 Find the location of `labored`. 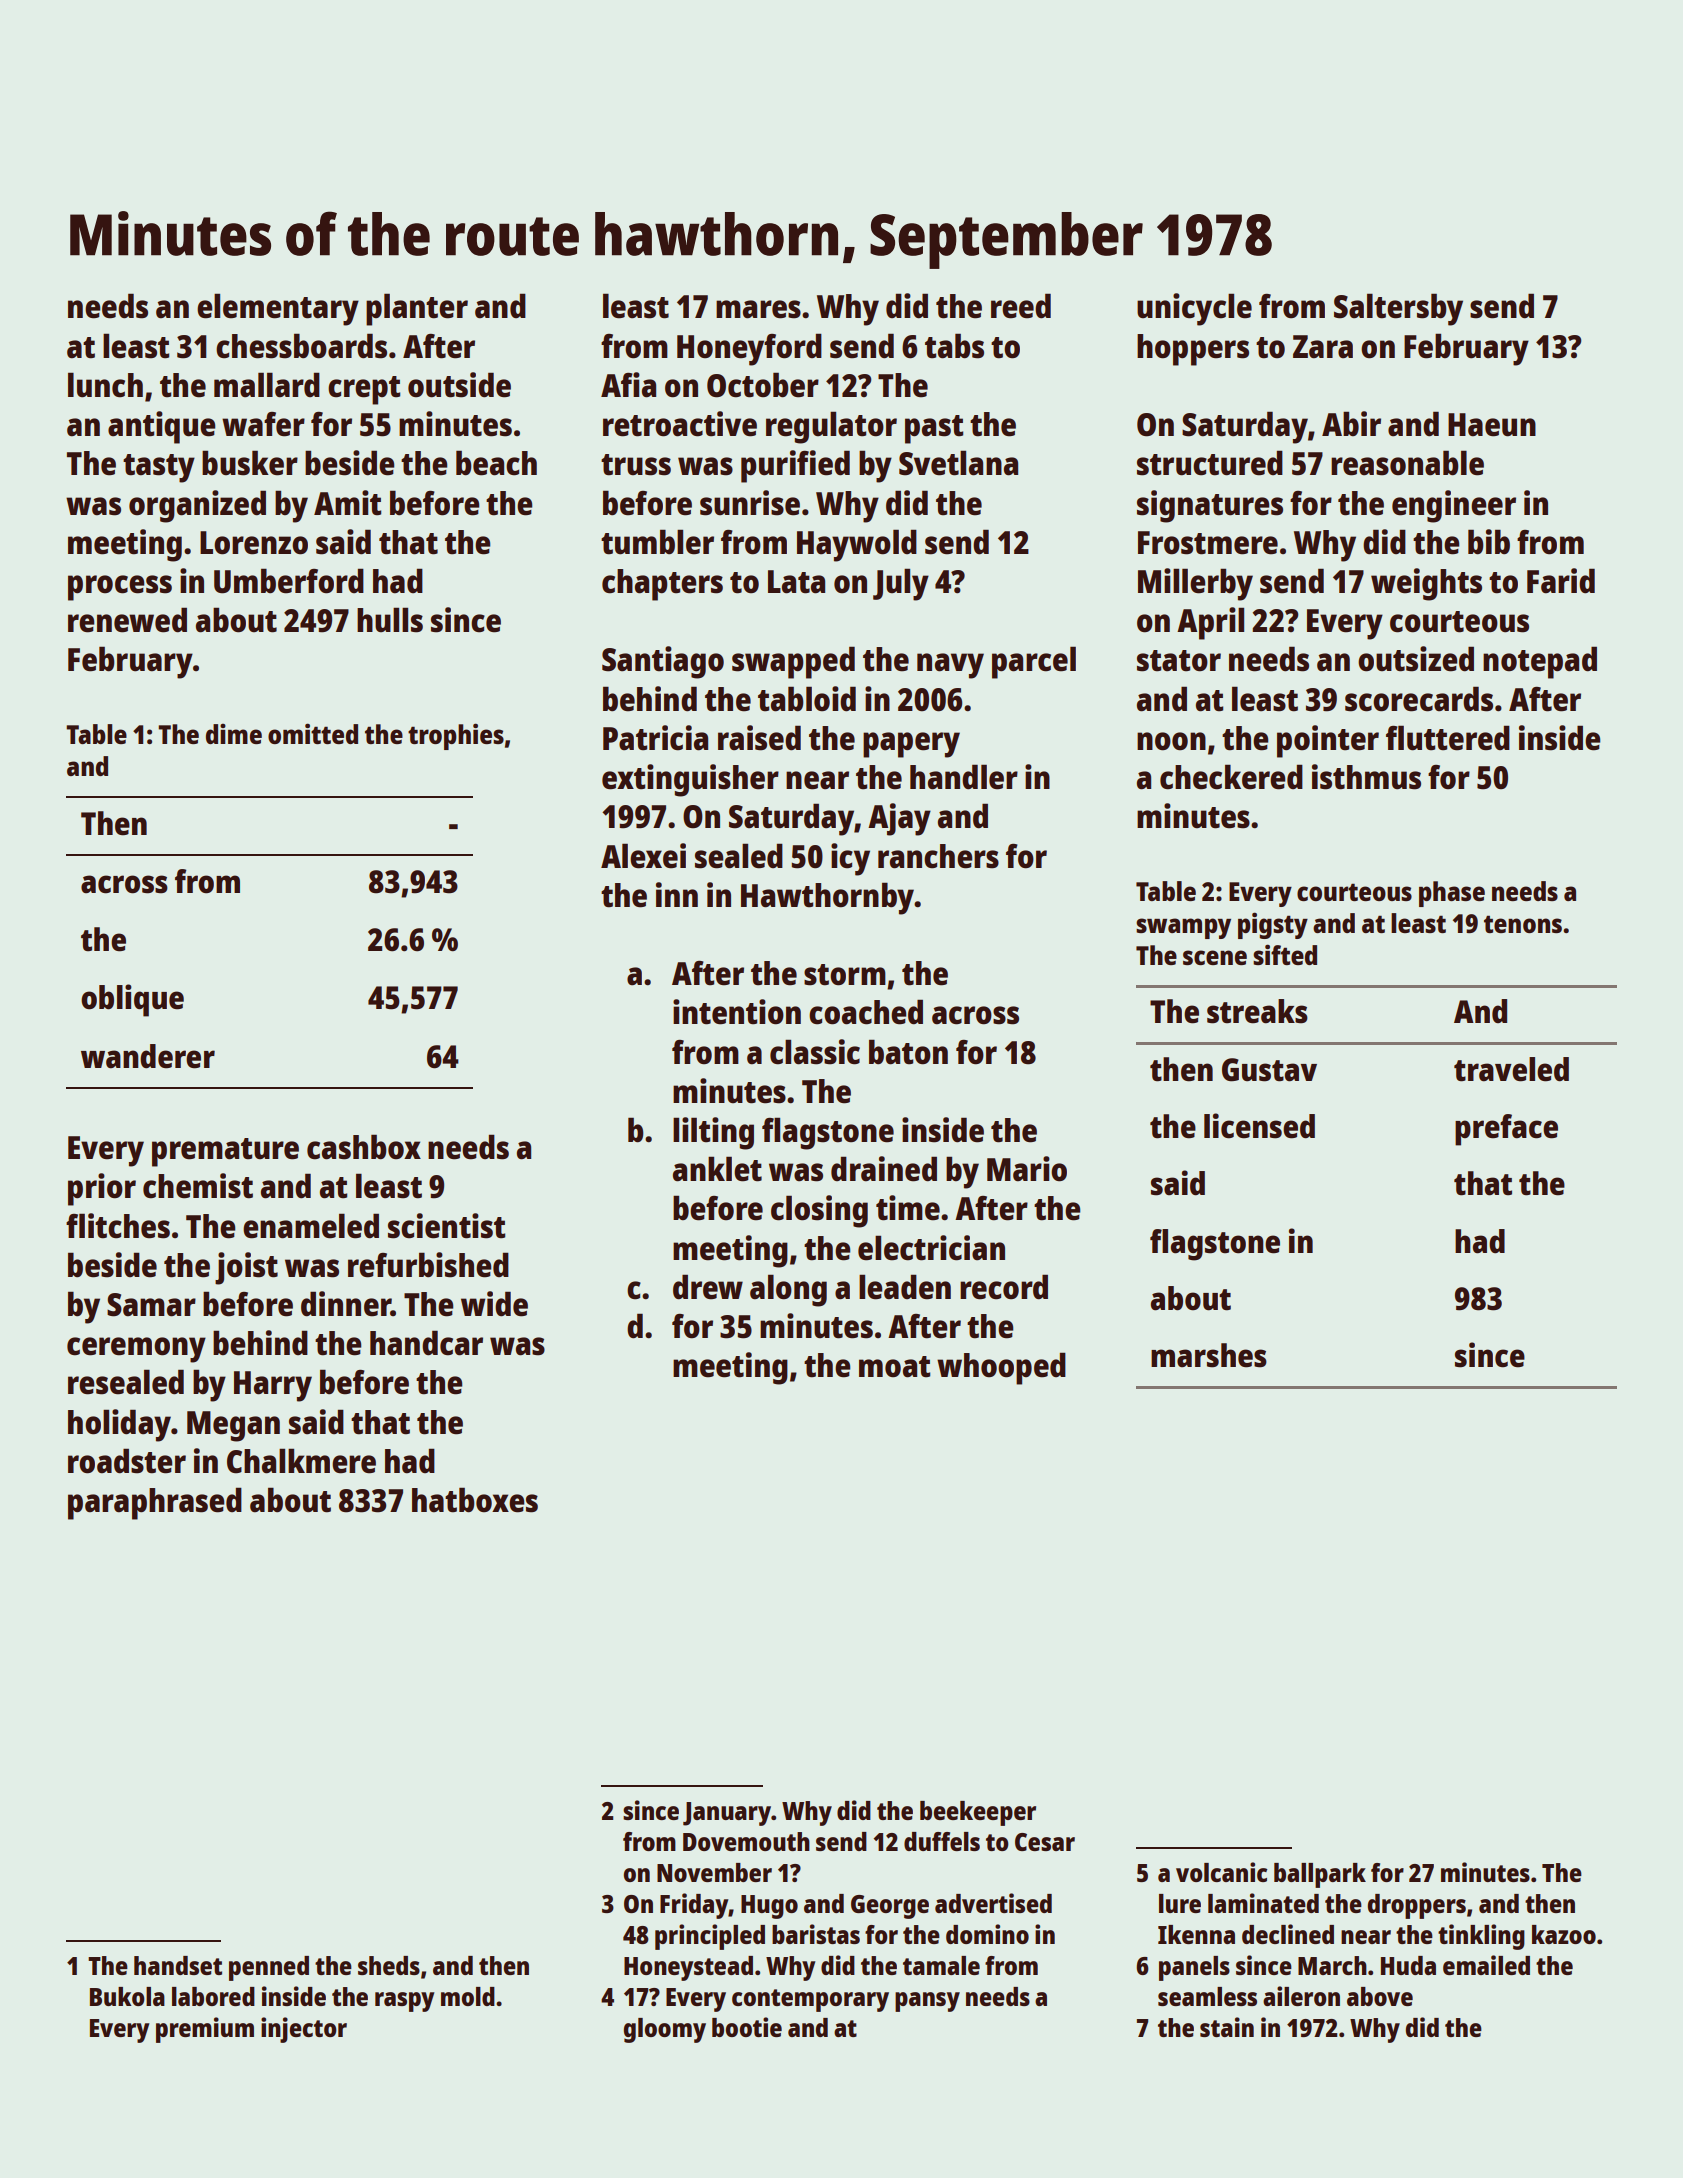

labored is located at coordinates (213, 1996).
